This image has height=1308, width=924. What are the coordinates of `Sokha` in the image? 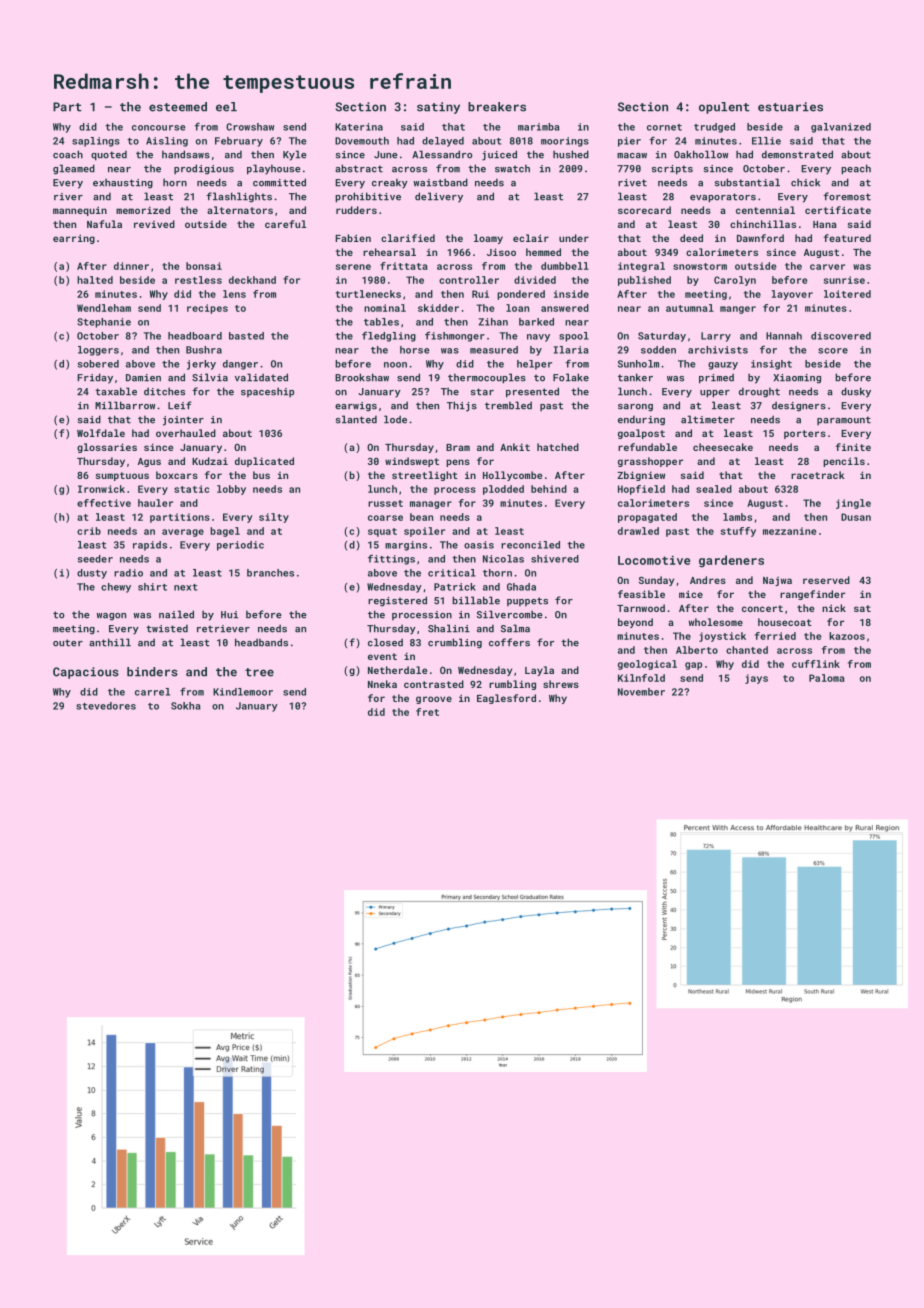 It's located at (185, 706).
